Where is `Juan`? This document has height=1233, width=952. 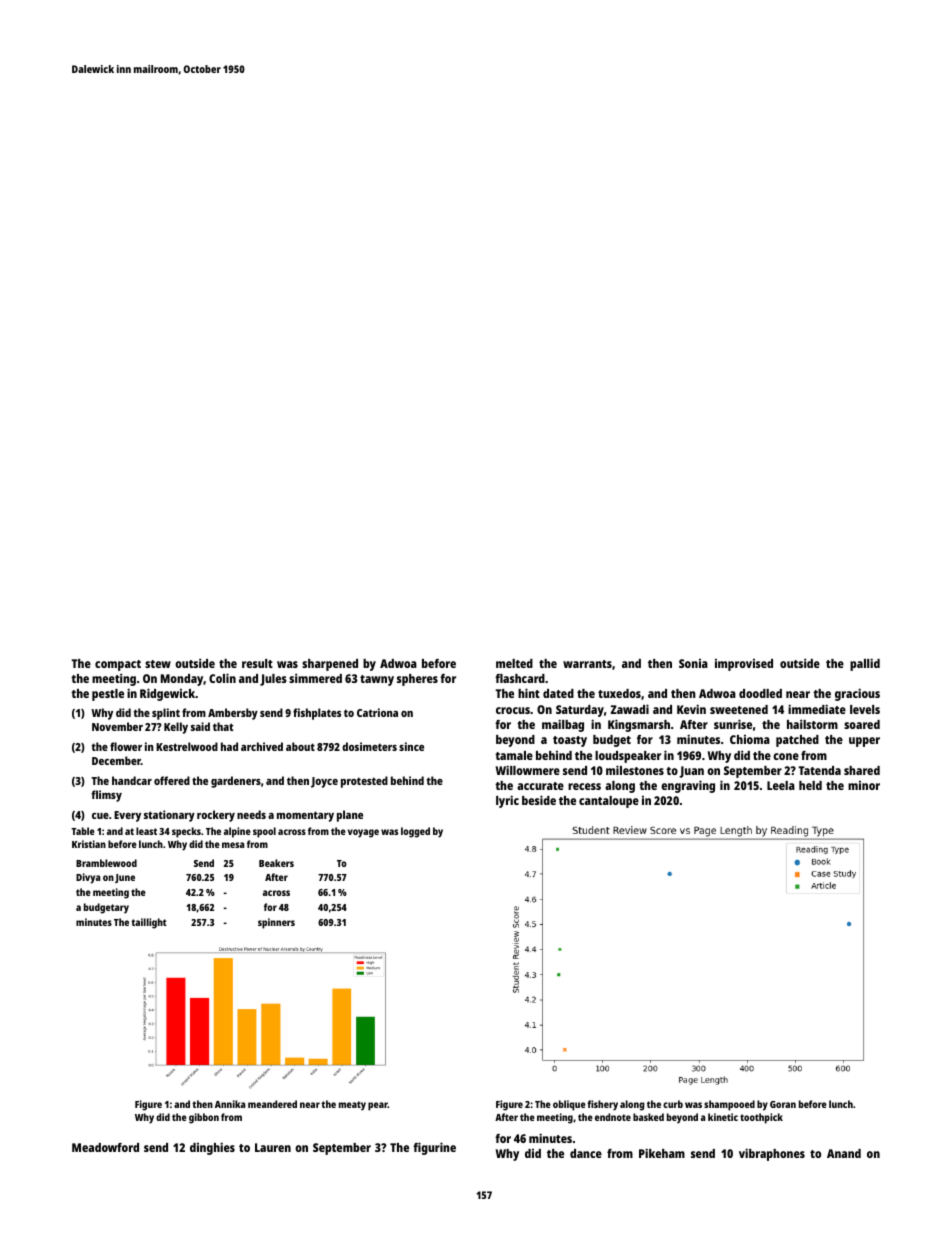 Juan is located at coordinates (691, 772).
